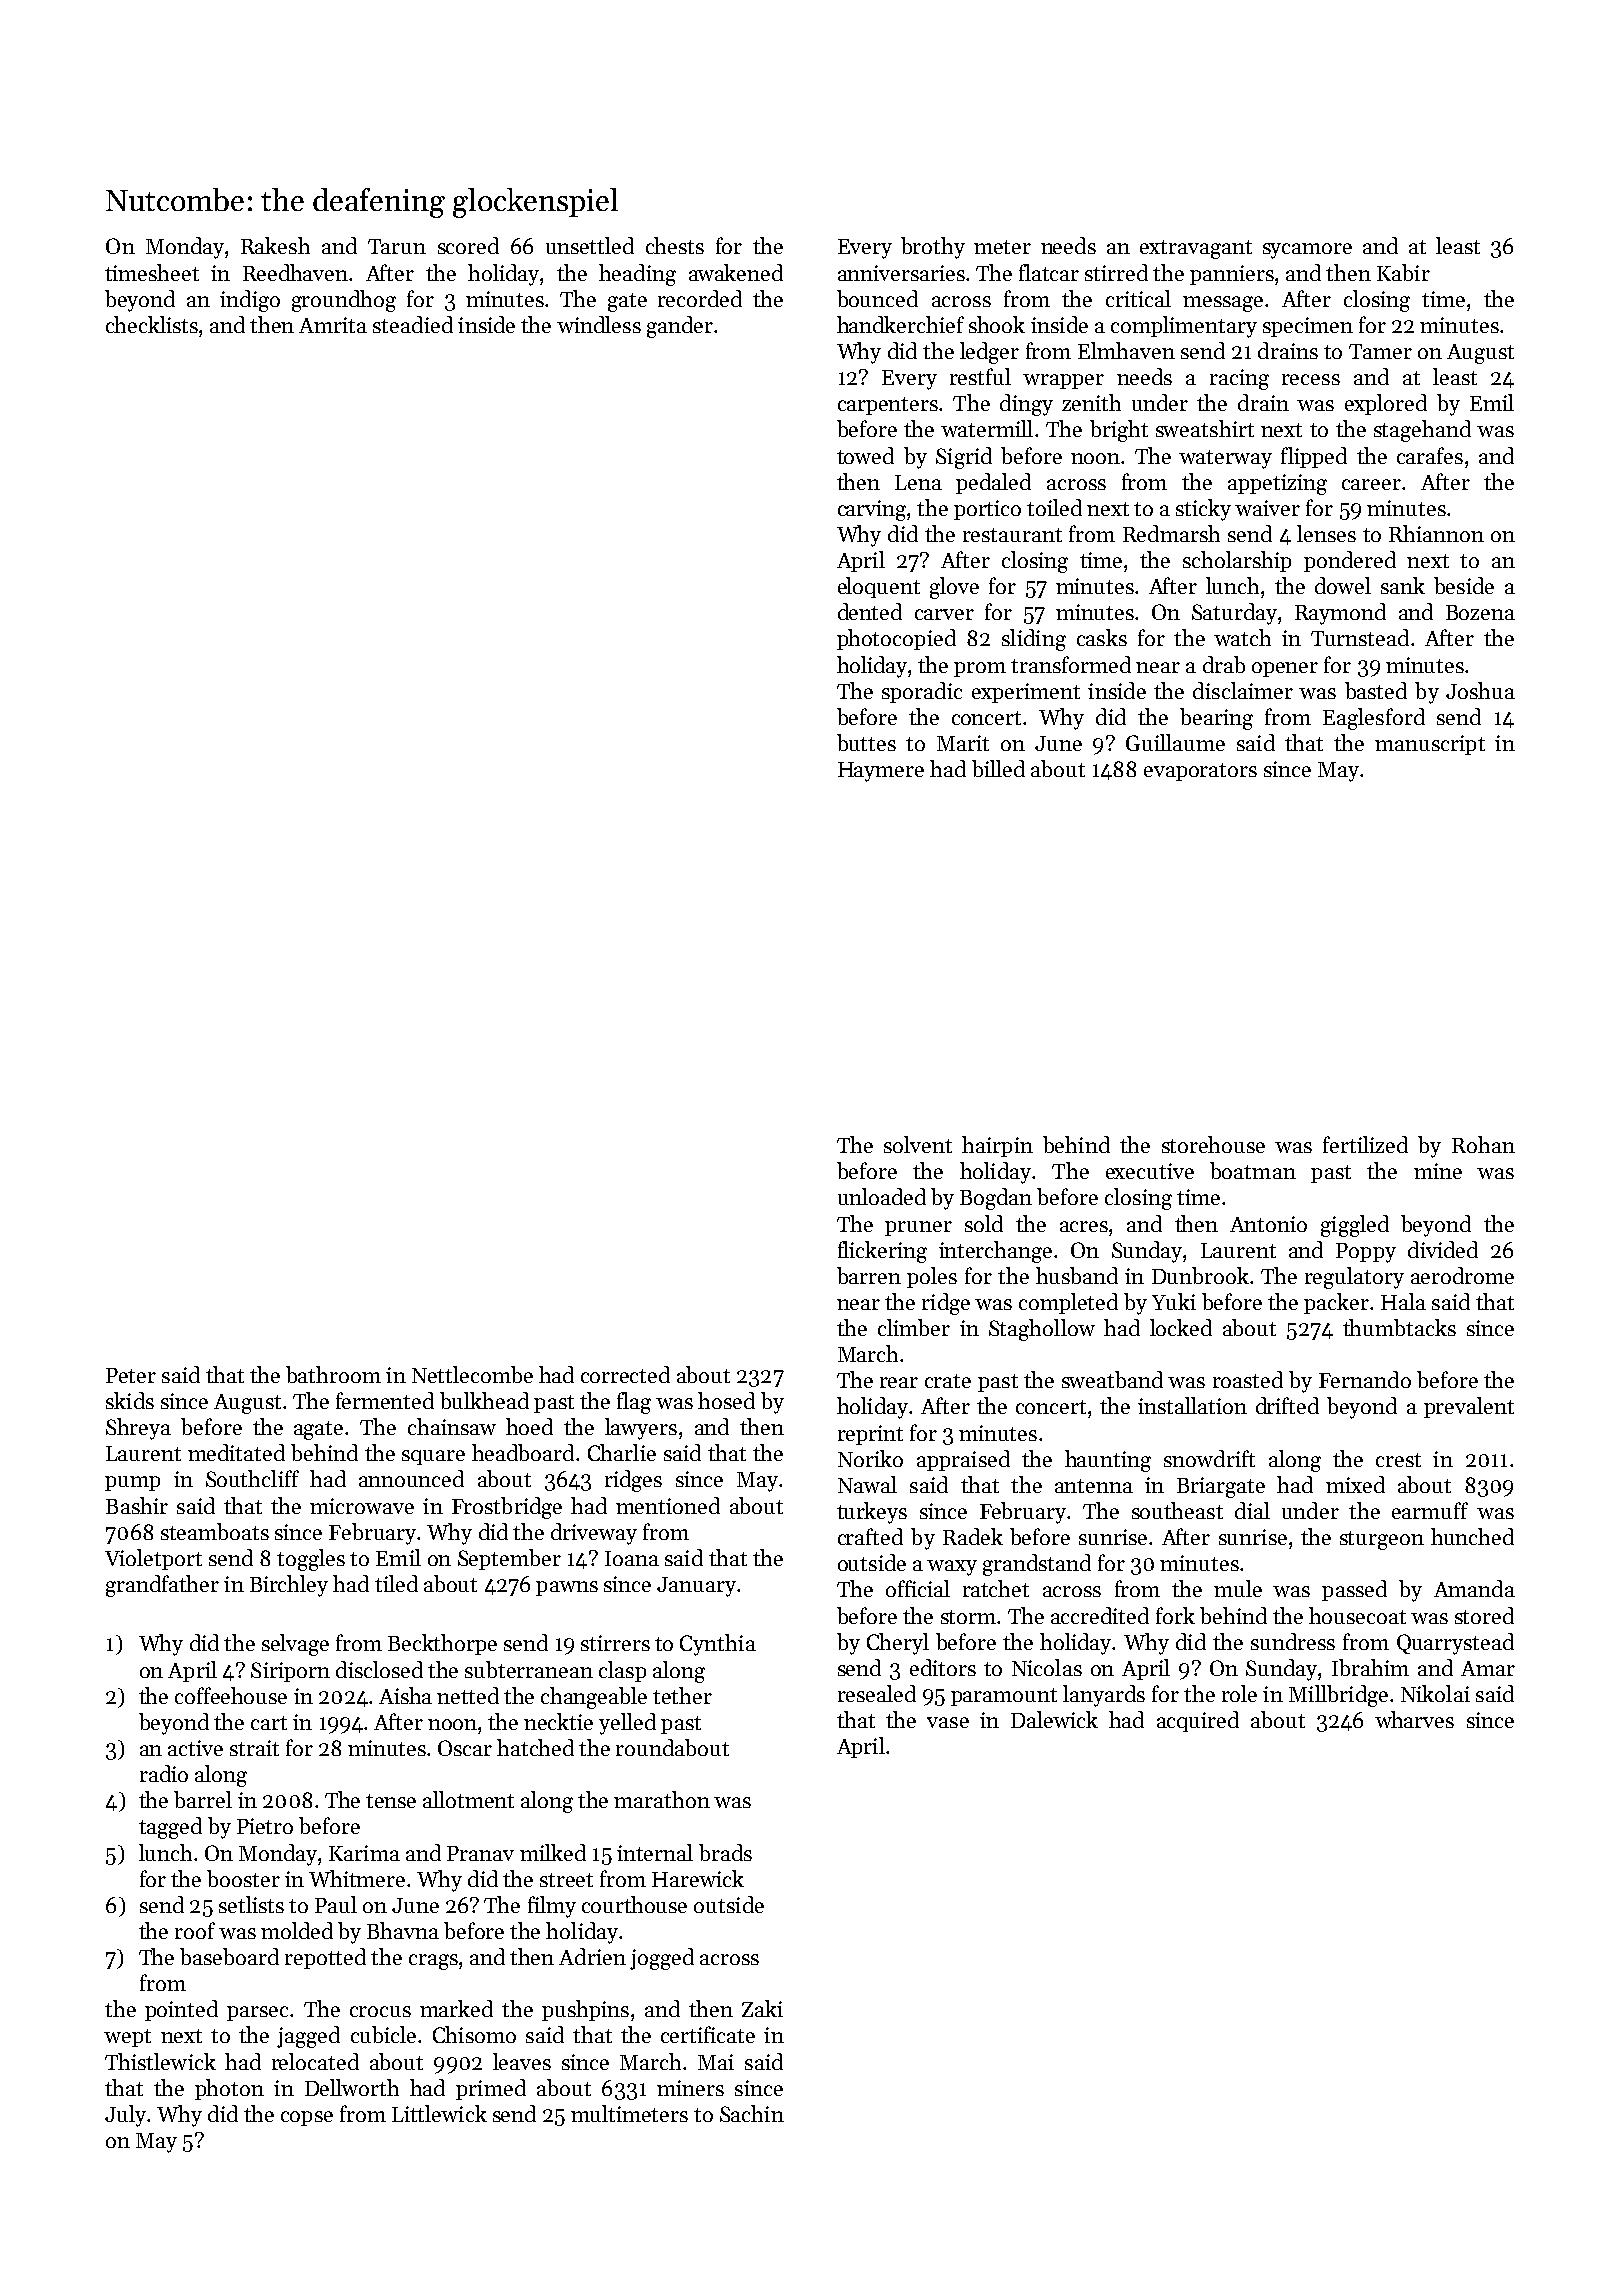 The height and width of the page is (2292, 1620). What do you see at coordinates (1175, 742) in the page?
I see `Guillaume` at bounding box center [1175, 742].
